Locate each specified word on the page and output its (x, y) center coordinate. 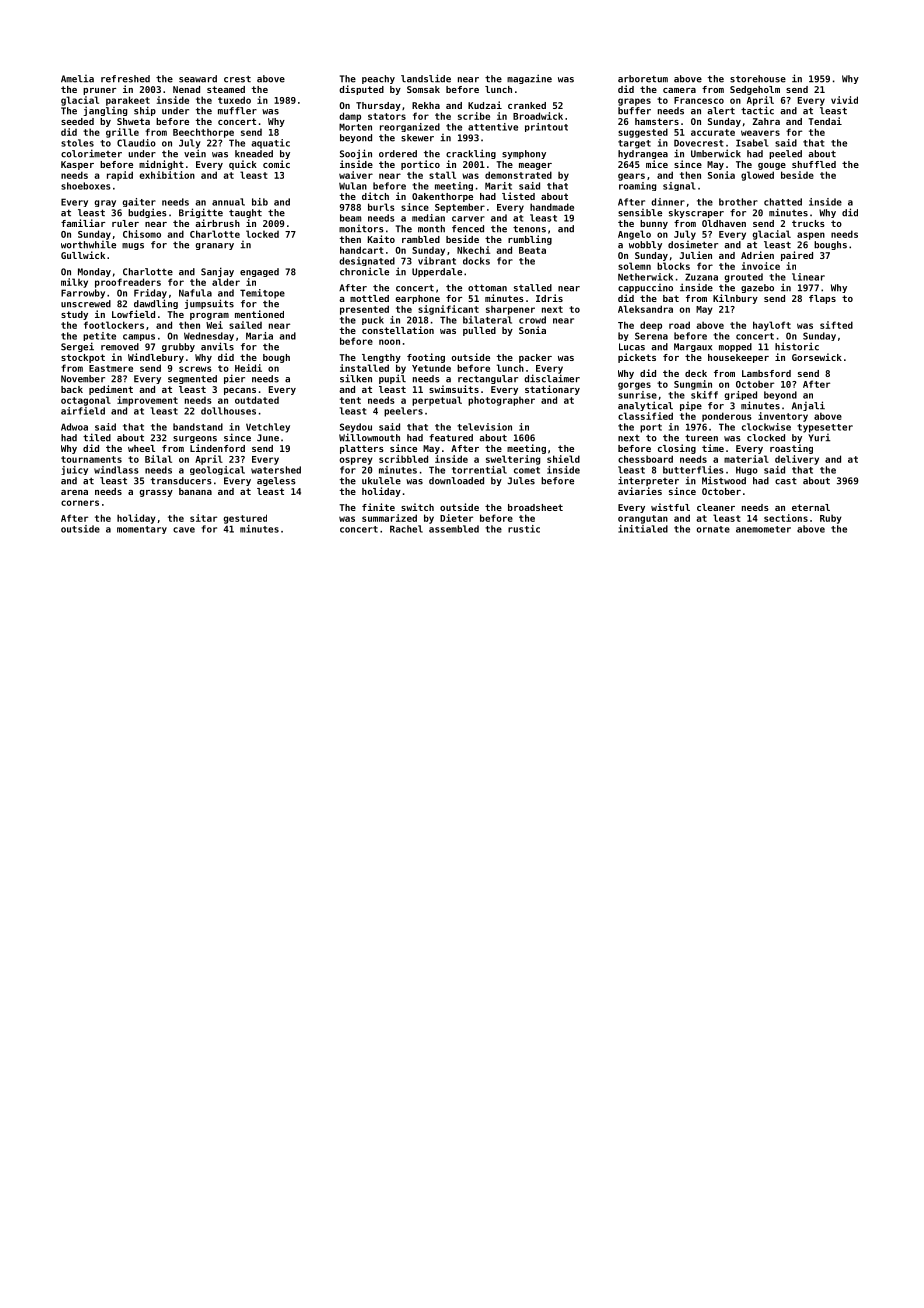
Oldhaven (724, 223)
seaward (198, 79)
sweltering (513, 460)
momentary (142, 530)
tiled (97, 437)
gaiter (139, 202)
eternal (811, 507)
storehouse (758, 79)
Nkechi (473, 250)
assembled (454, 529)
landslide (426, 78)
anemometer (763, 529)
